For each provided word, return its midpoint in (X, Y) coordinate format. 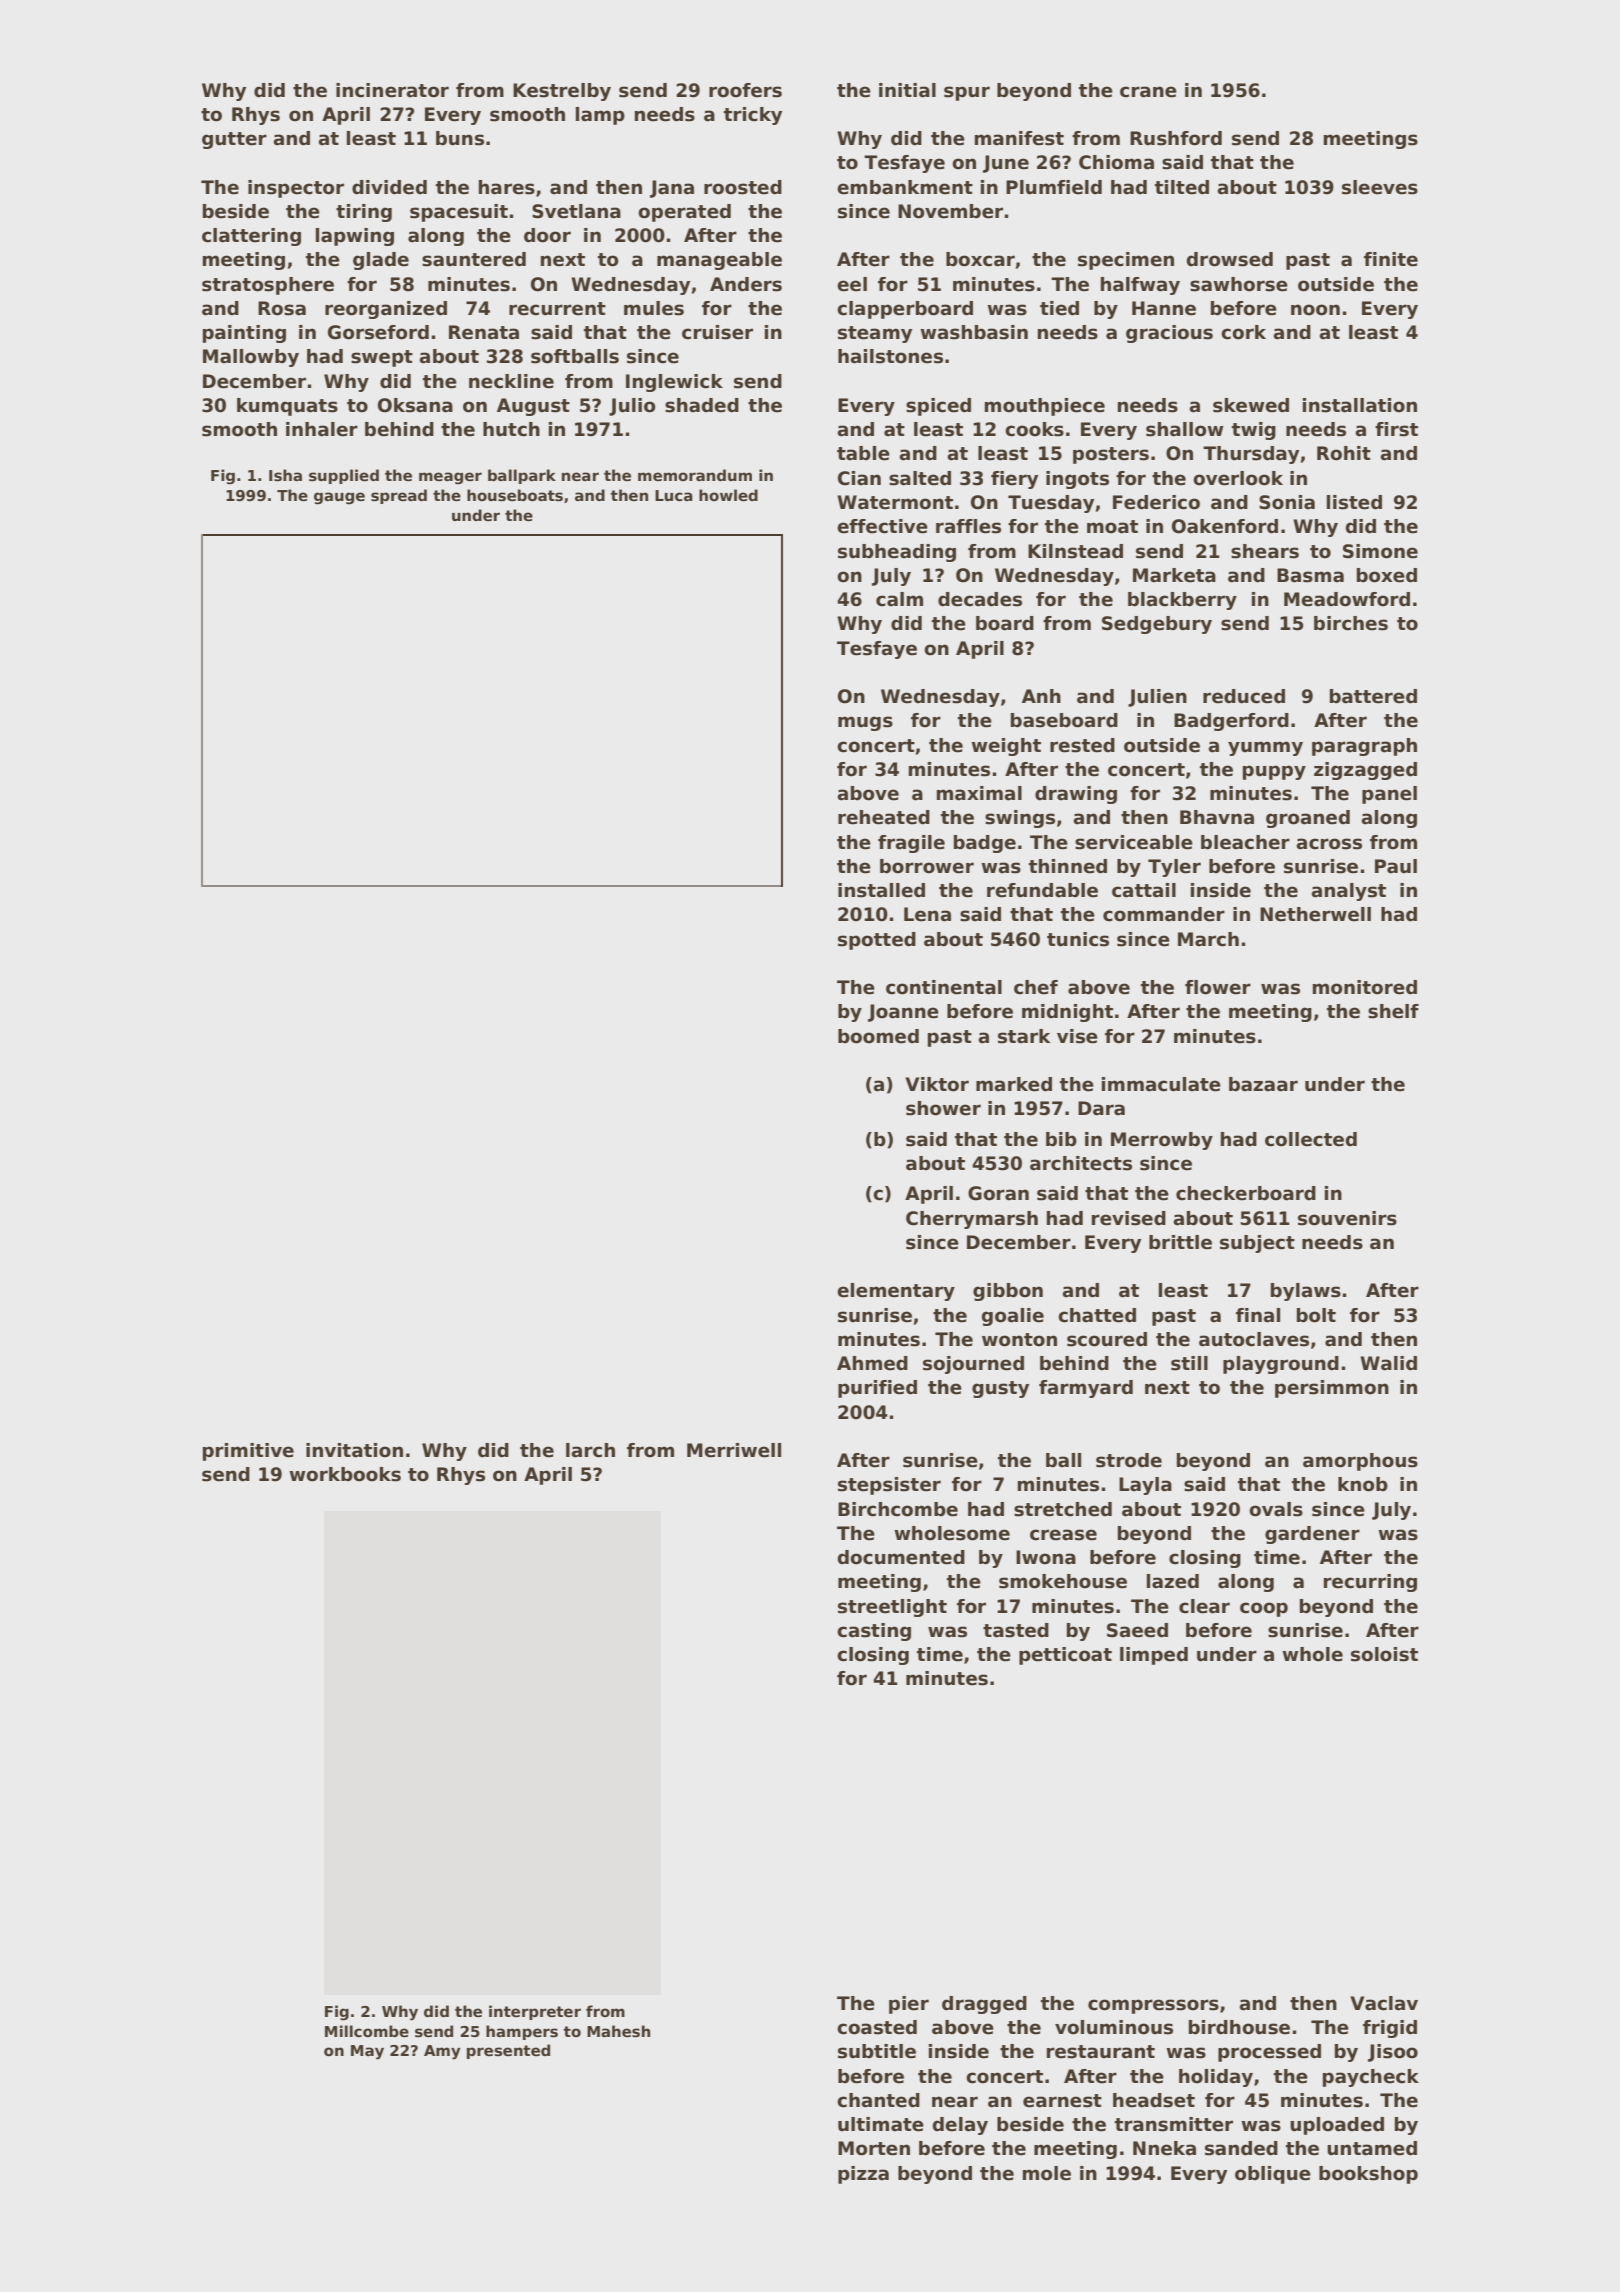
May (367, 2052)
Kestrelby (562, 92)
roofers (745, 90)
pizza (863, 2175)
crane (1148, 92)
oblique (1273, 2175)
